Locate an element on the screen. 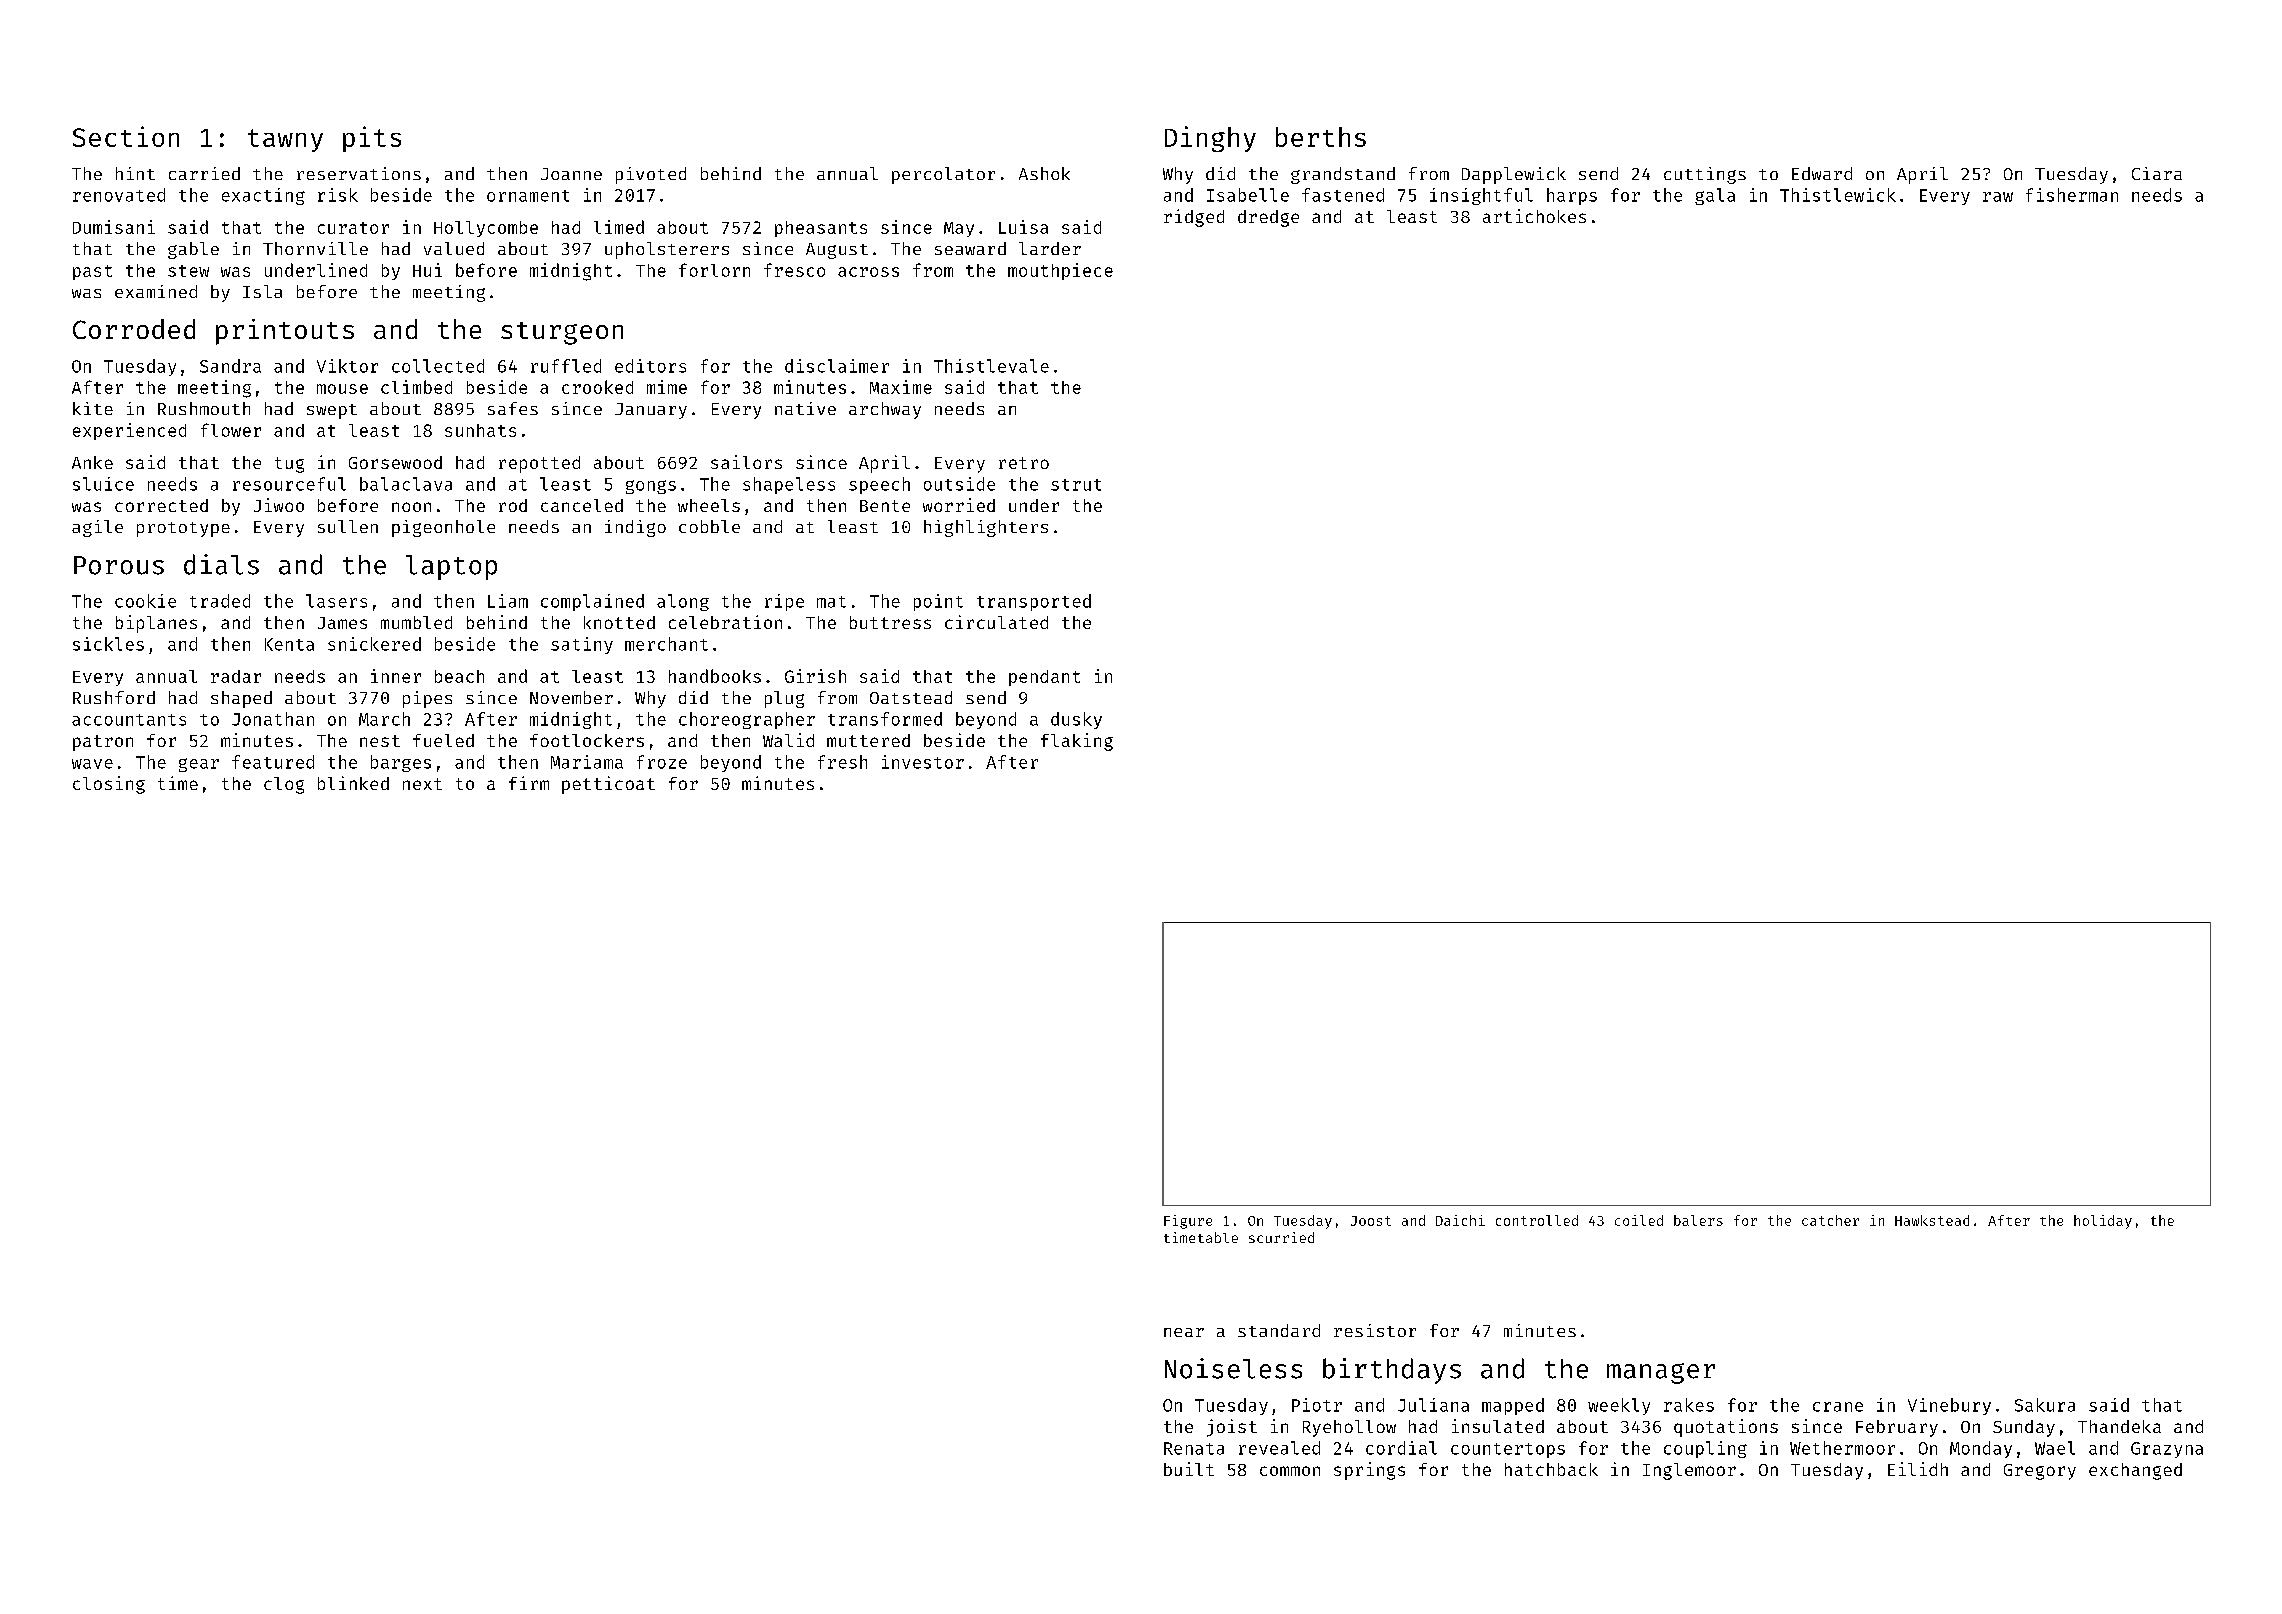 The width and height of the screenshot is (2282, 1614). strut is located at coordinates (1076, 485).
